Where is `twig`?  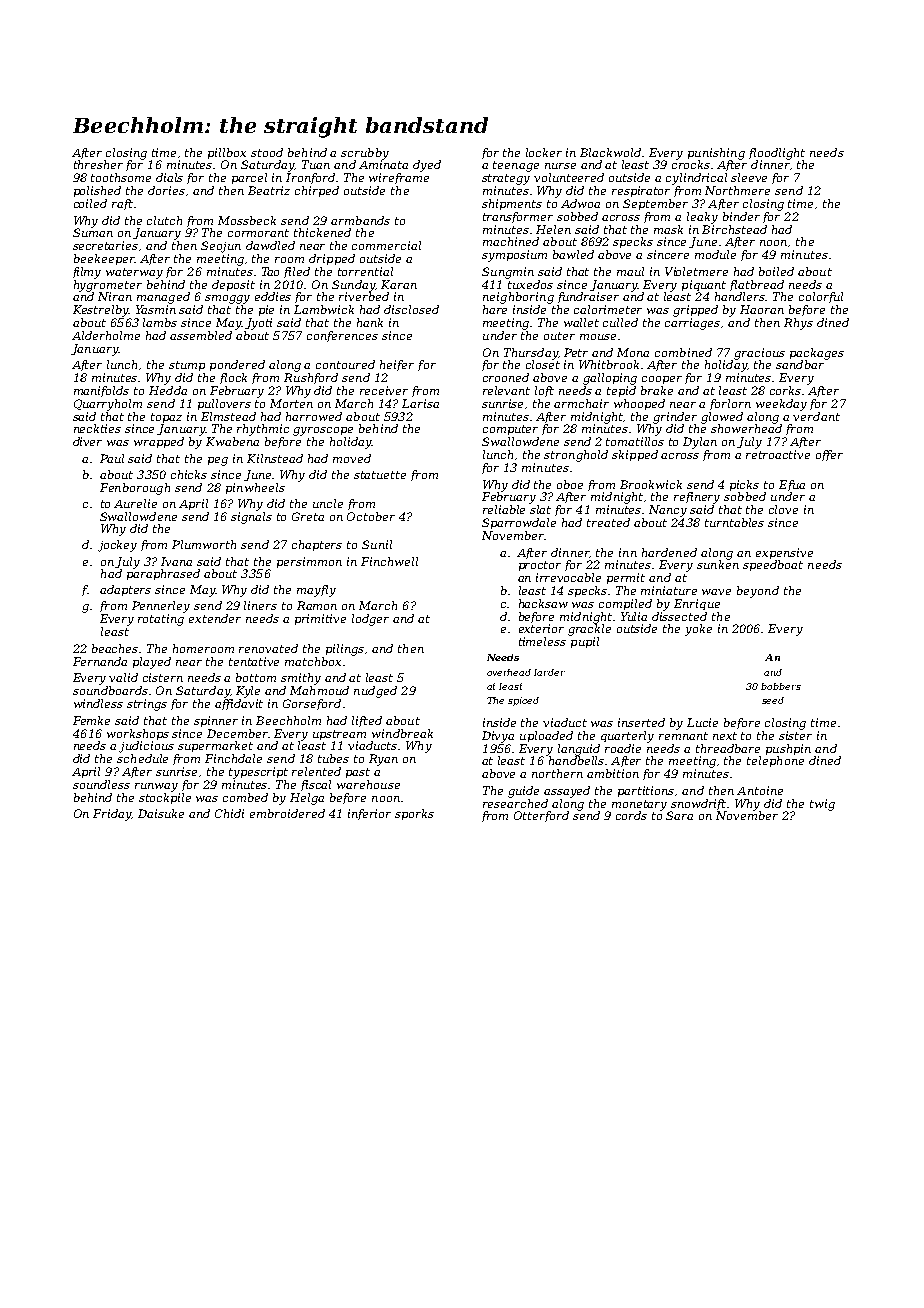 twig is located at coordinates (822, 805).
